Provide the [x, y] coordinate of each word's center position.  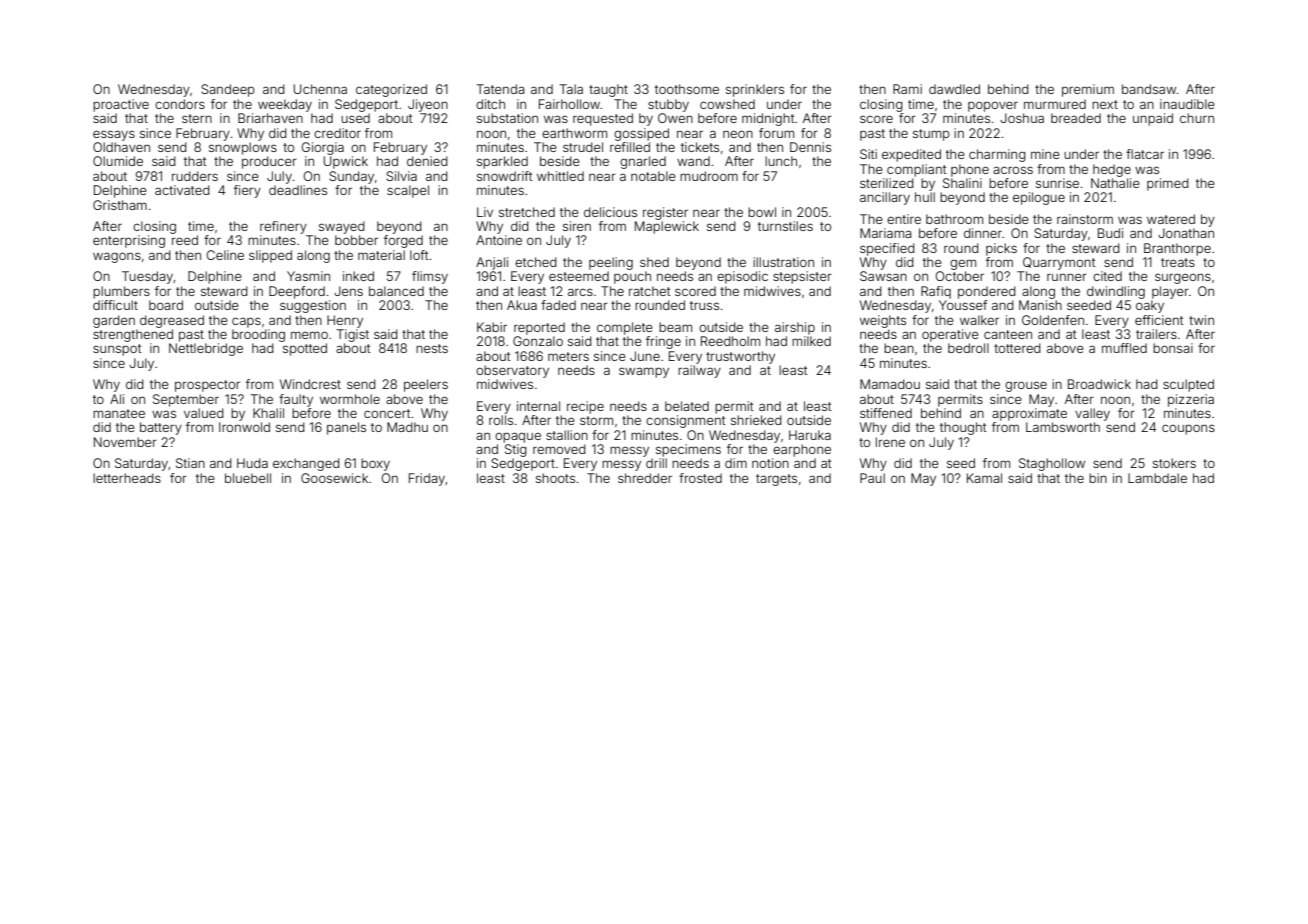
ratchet [649, 291]
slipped [270, 256]
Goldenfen [1053, 320]
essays [114, 135]
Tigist [353, 335]
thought [963, 428]
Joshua [1022, 118]
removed [559, 449]
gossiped [641, 134]
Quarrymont [1059, 263]
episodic [742, 277]
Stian [190, 463]
